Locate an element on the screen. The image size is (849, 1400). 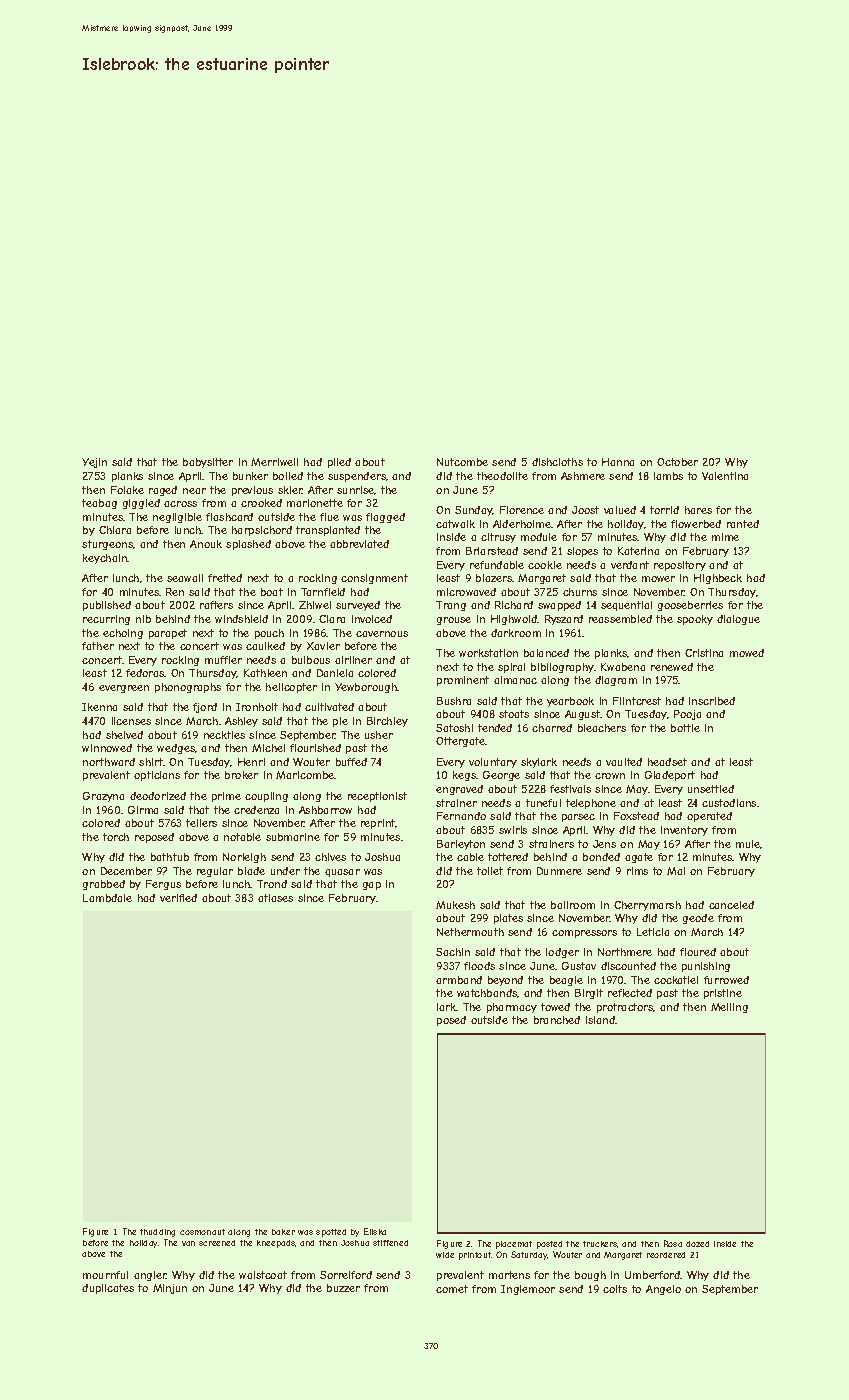
branched is located at coordinates (557, 1020).
